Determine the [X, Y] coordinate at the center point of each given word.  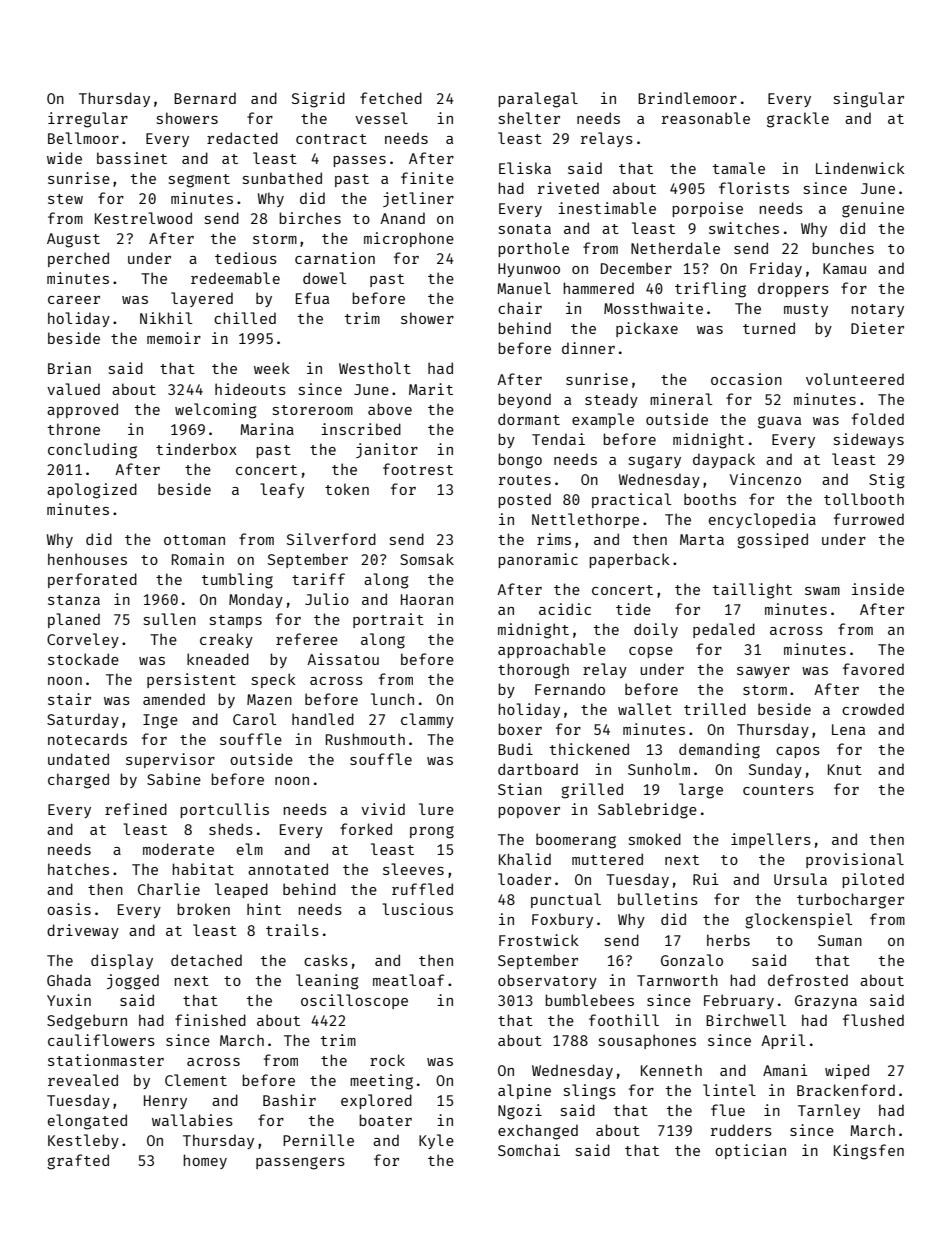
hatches [78, 869]
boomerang [576, 841]
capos [798, 752]
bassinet [132, 158]
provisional [855, 860]
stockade [83, 659]
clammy [427, 720]
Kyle [436, 1141]
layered [202, 299]
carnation [335, 258]
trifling [710, 290]
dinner [588, 348]
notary [877, 310]
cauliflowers [101, 1040]
